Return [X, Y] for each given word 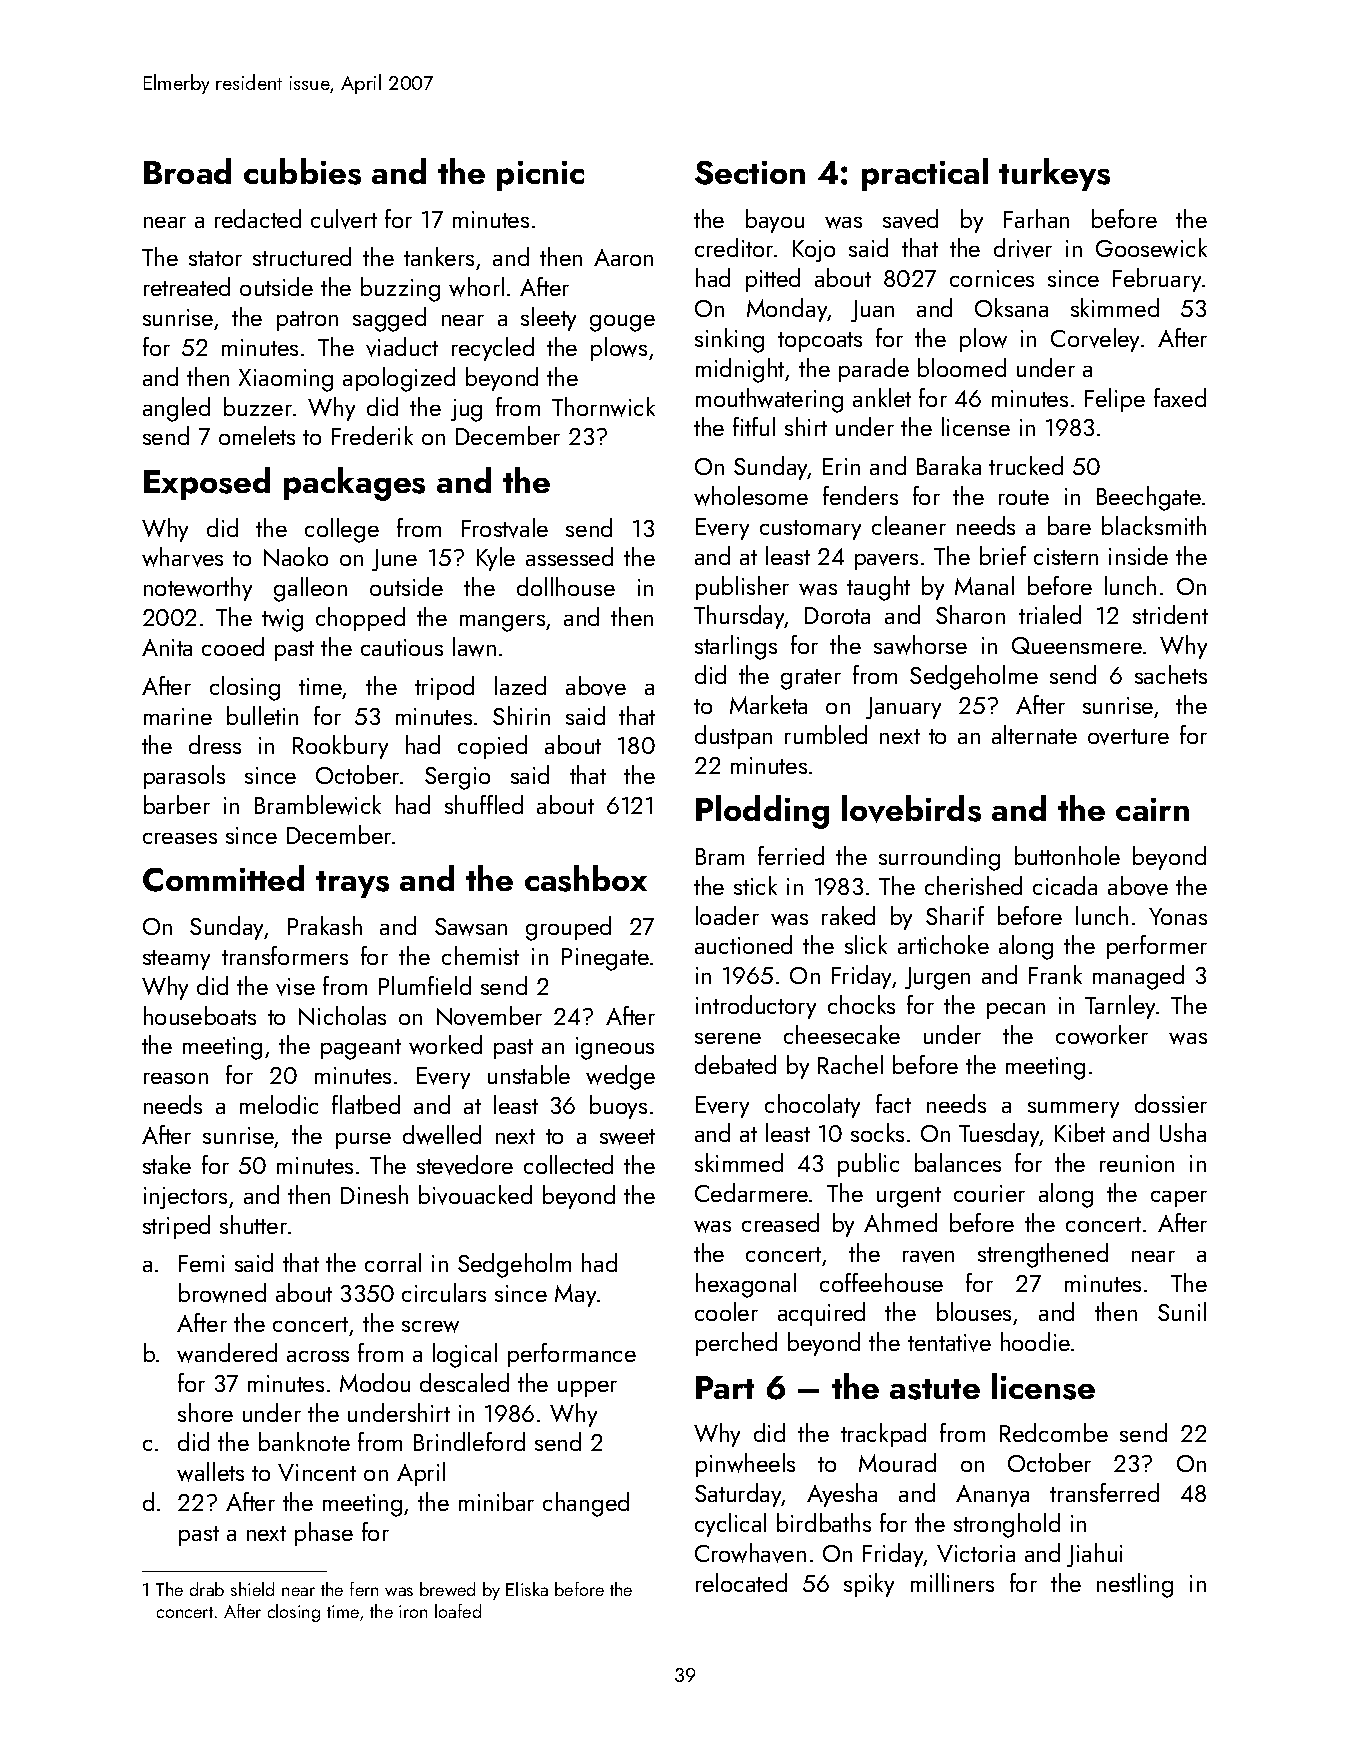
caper [1179, 1199]
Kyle [496, 559]
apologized [399, 379]
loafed [458, 1611]
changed [586, 1504]
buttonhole [1067, 855]
